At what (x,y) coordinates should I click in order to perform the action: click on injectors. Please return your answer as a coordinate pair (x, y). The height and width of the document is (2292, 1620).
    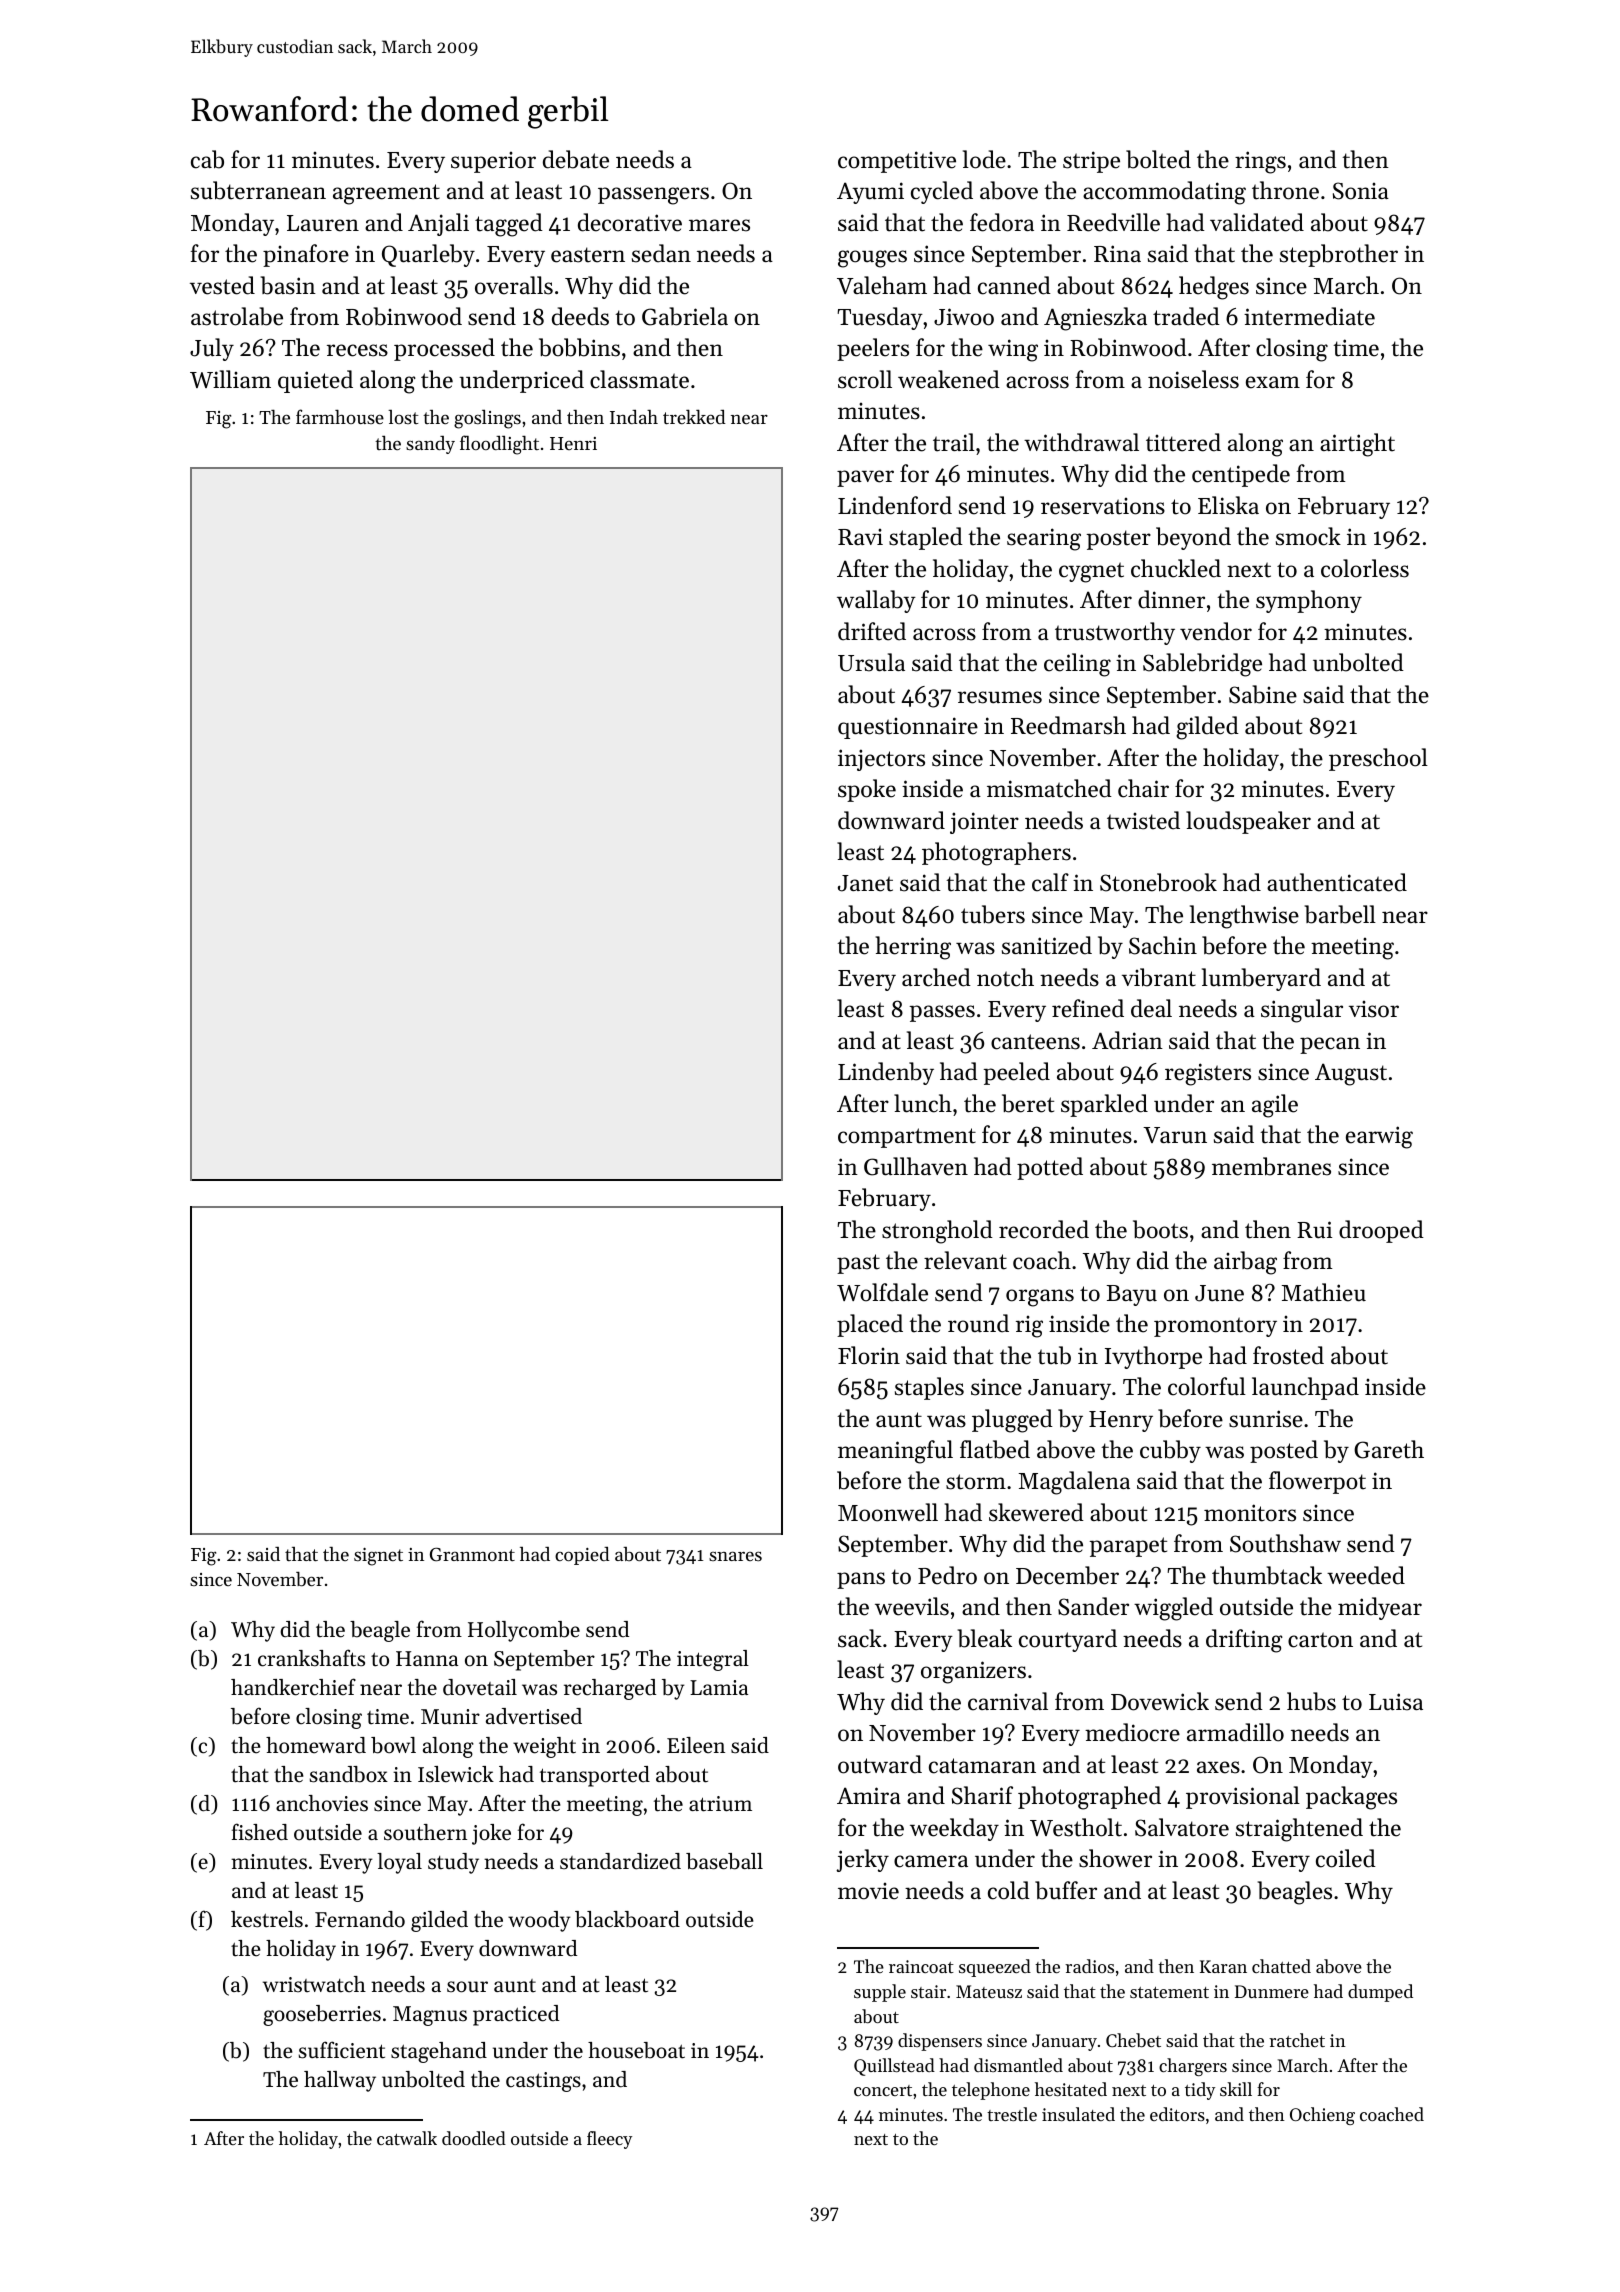
    Looking at the image, I should click on (881, 760).
